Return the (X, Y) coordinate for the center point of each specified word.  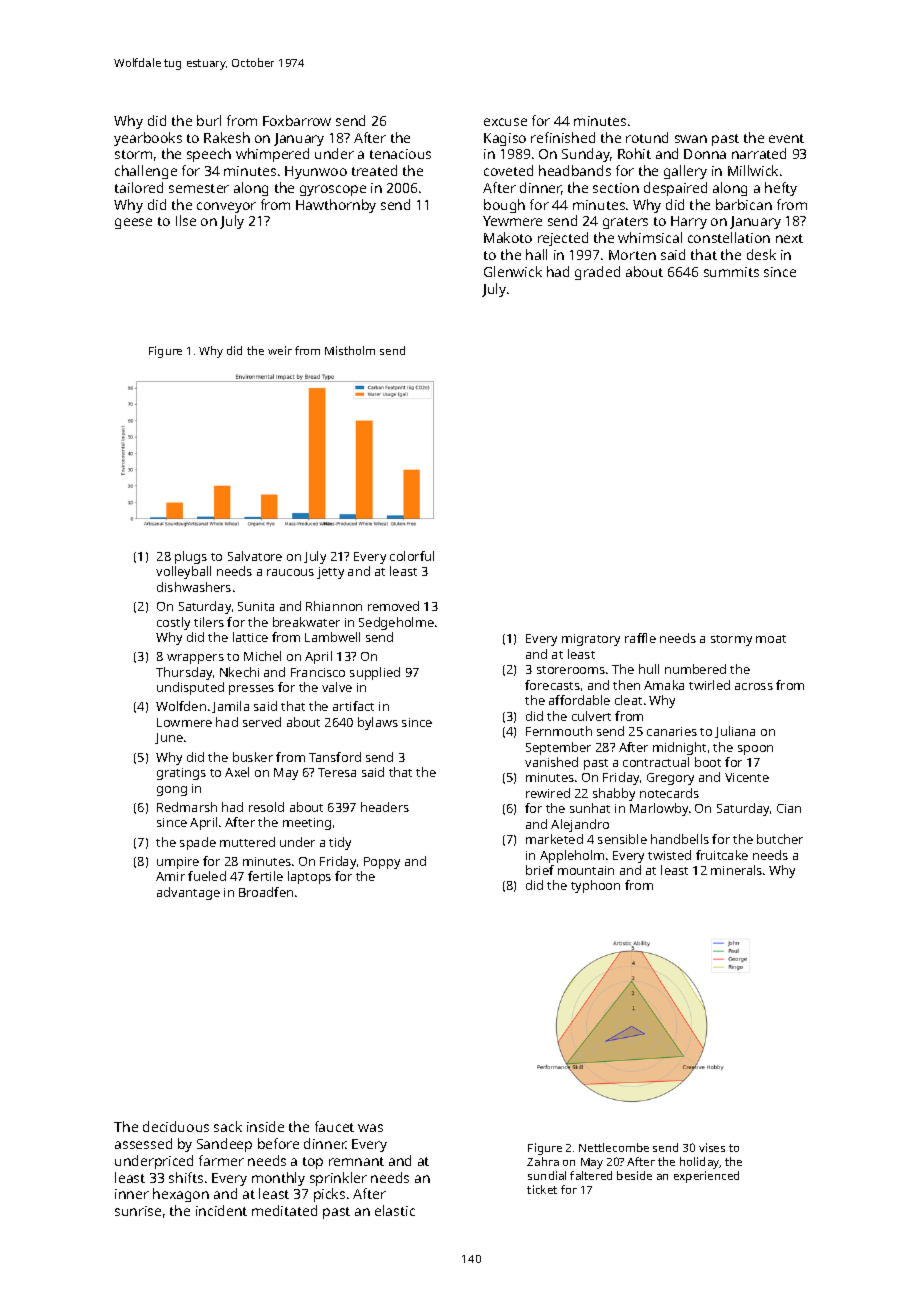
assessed (143, 1143)
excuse (505, 122)
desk (761, 254)
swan (691, 139)
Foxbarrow (297, 120)
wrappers (195, 659)
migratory (591, 640)
